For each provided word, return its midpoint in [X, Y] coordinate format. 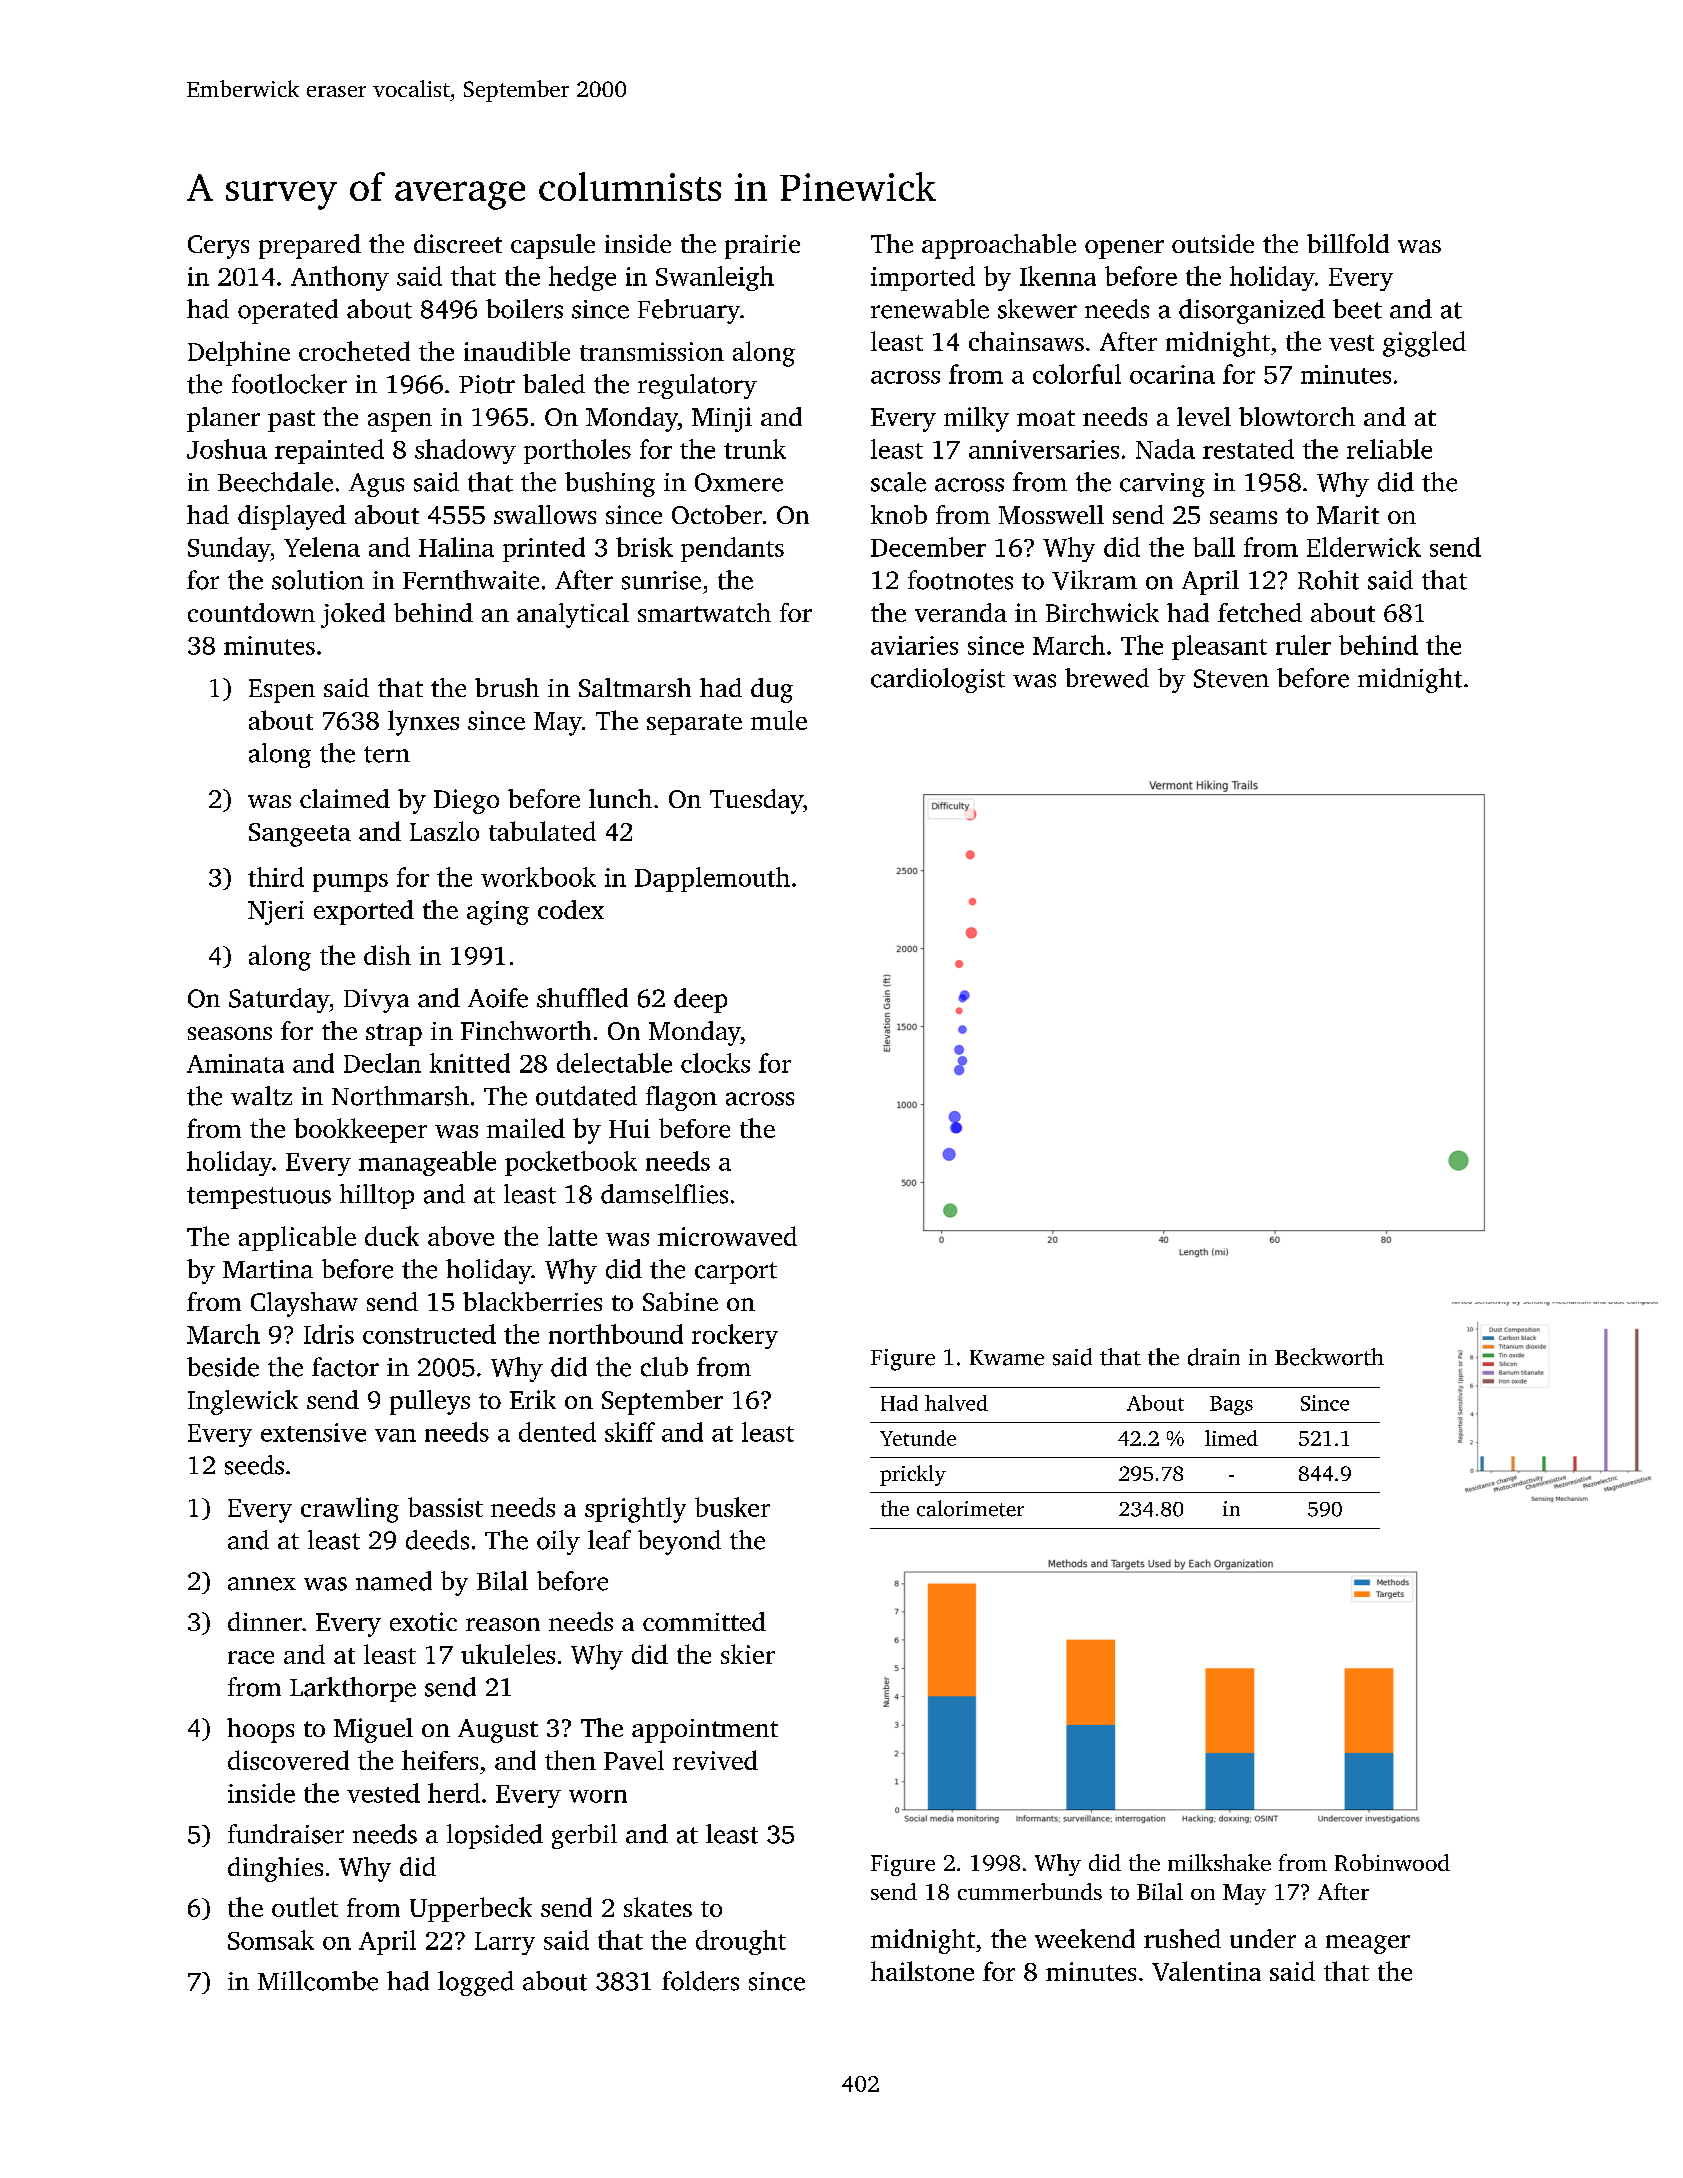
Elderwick [1364, 547]
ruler [1303, 645]
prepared [310, 246]
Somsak [271, 1940]
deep [700, 1000]
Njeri [276, 913]
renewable [930, 309]
